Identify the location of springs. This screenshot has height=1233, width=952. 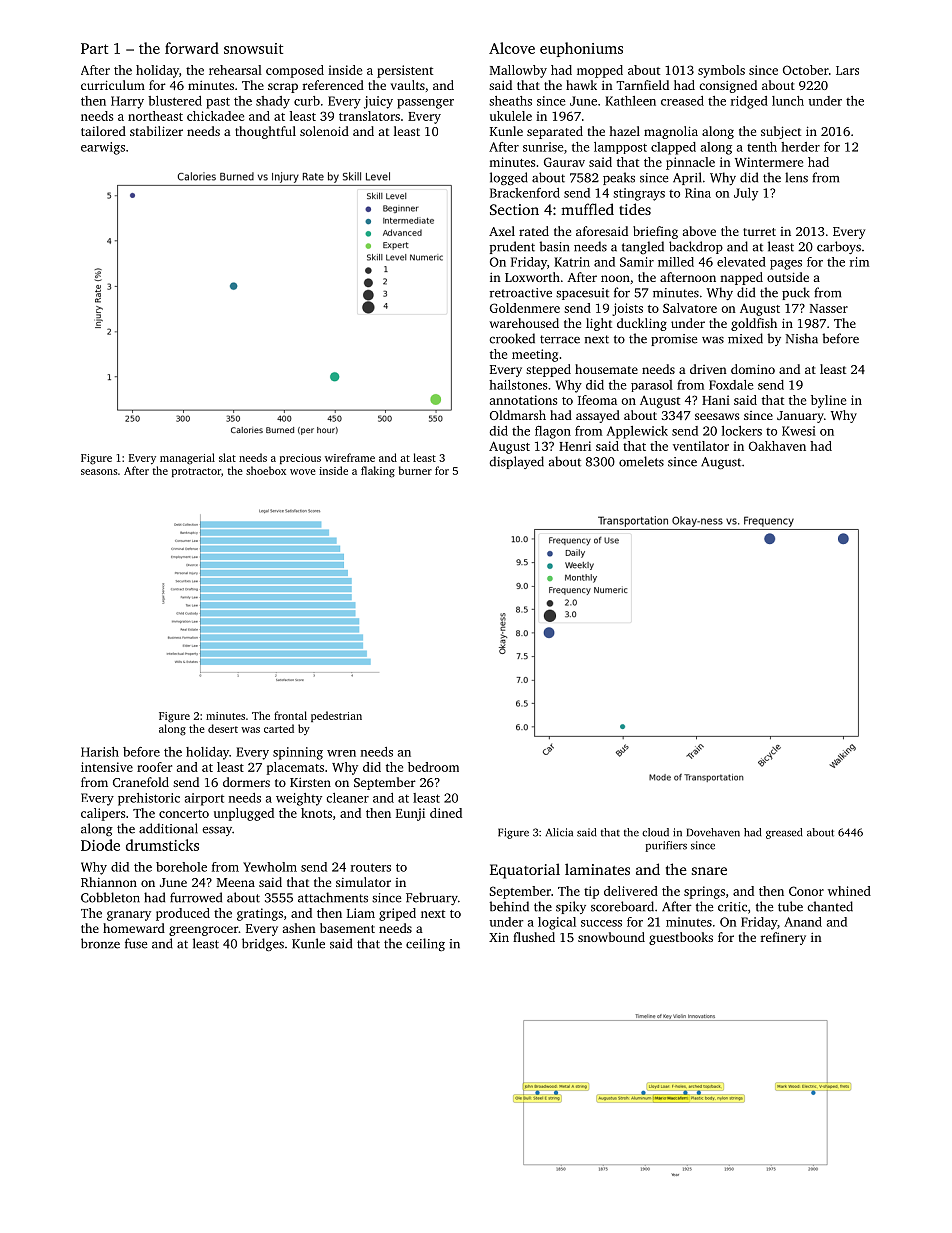
(704, 892).
